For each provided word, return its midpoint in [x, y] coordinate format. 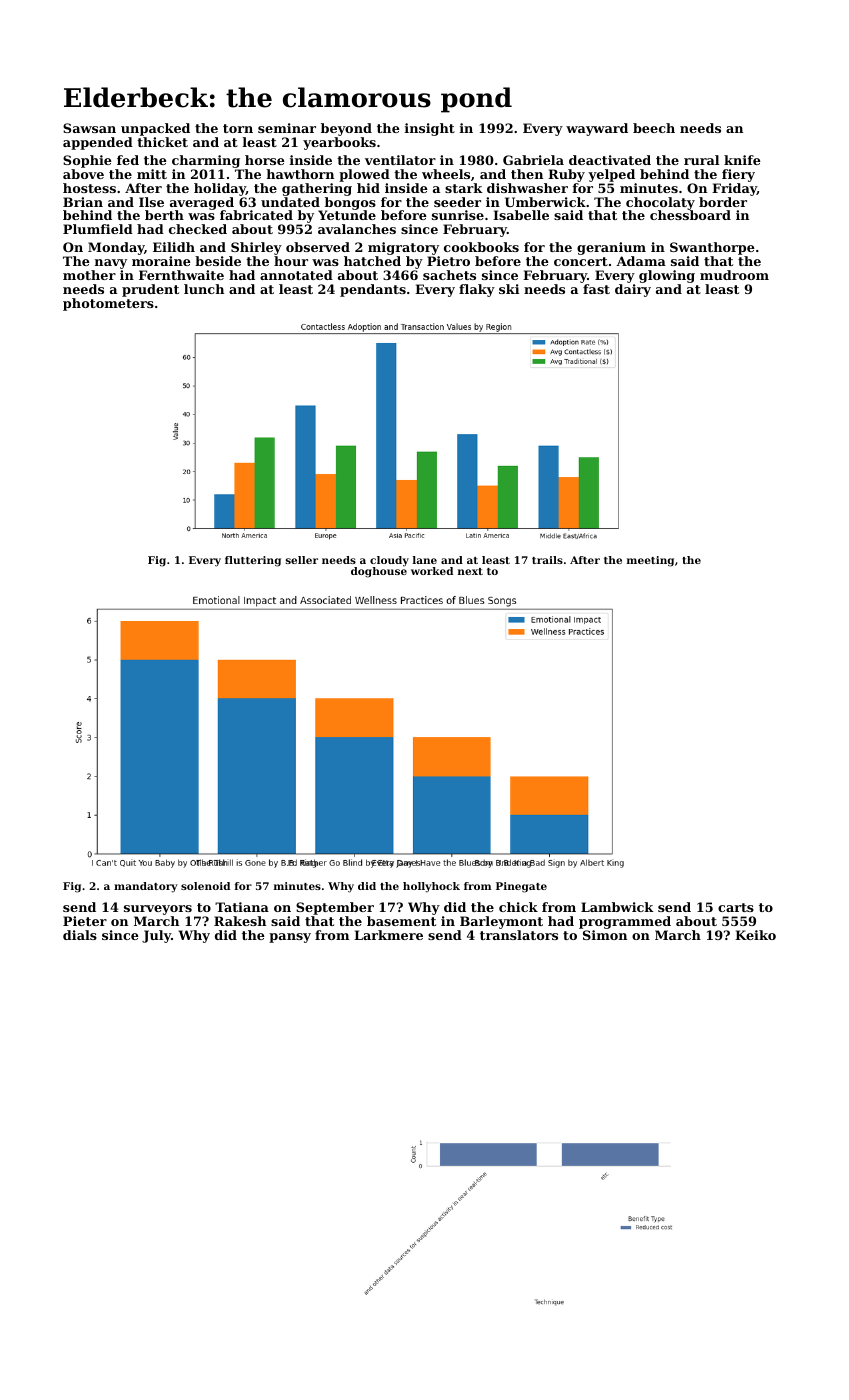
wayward [597, 129]
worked [432, 571]
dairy [633, 290]
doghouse [379, 572]
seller [302, 560]
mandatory [146, 887]
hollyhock [431, 887]
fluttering [253, 561]
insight [430, 129]
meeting [650, 561]
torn [238, 128]
